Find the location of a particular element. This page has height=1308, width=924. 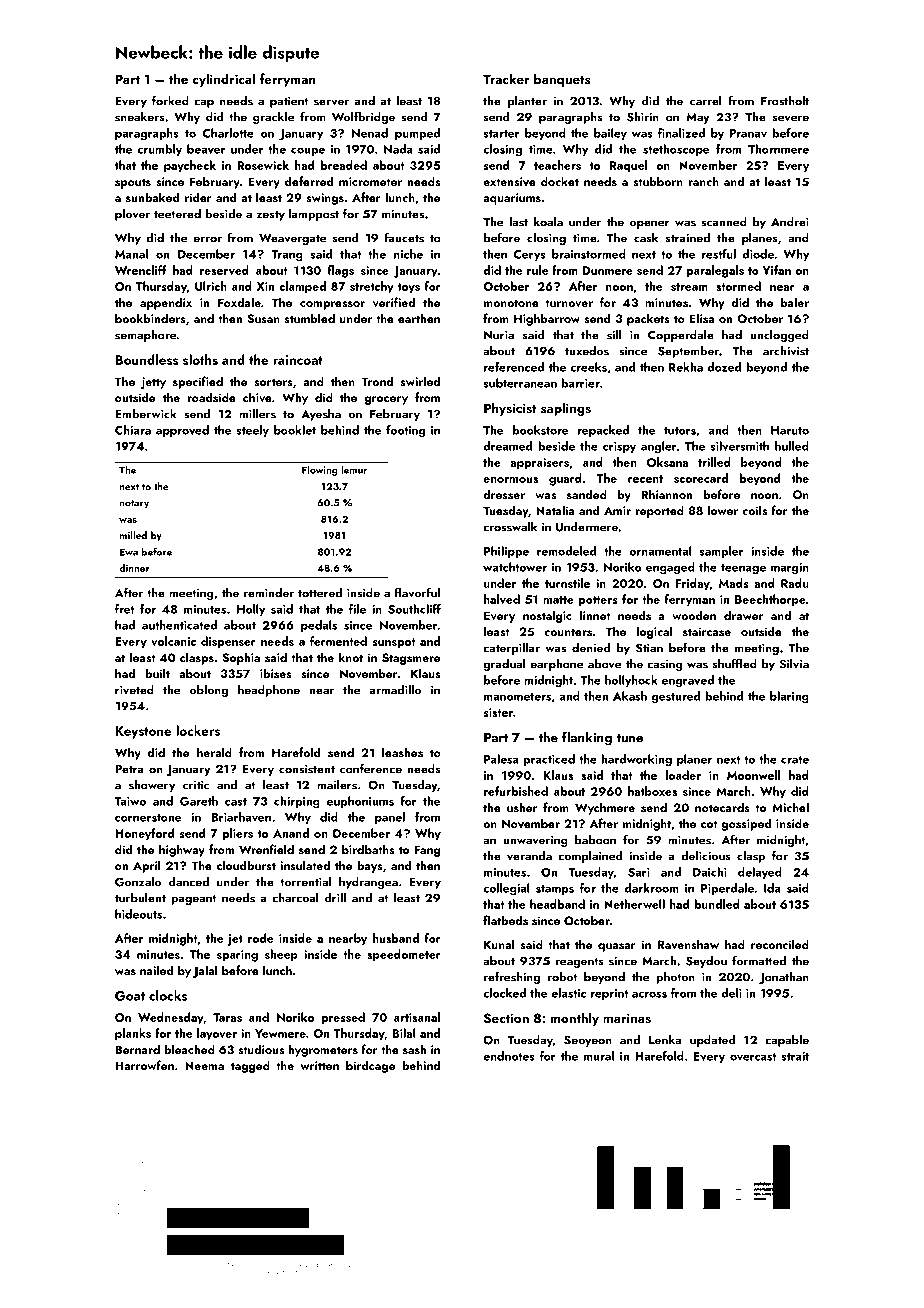

carrel is located at coordinates (706, 101).
